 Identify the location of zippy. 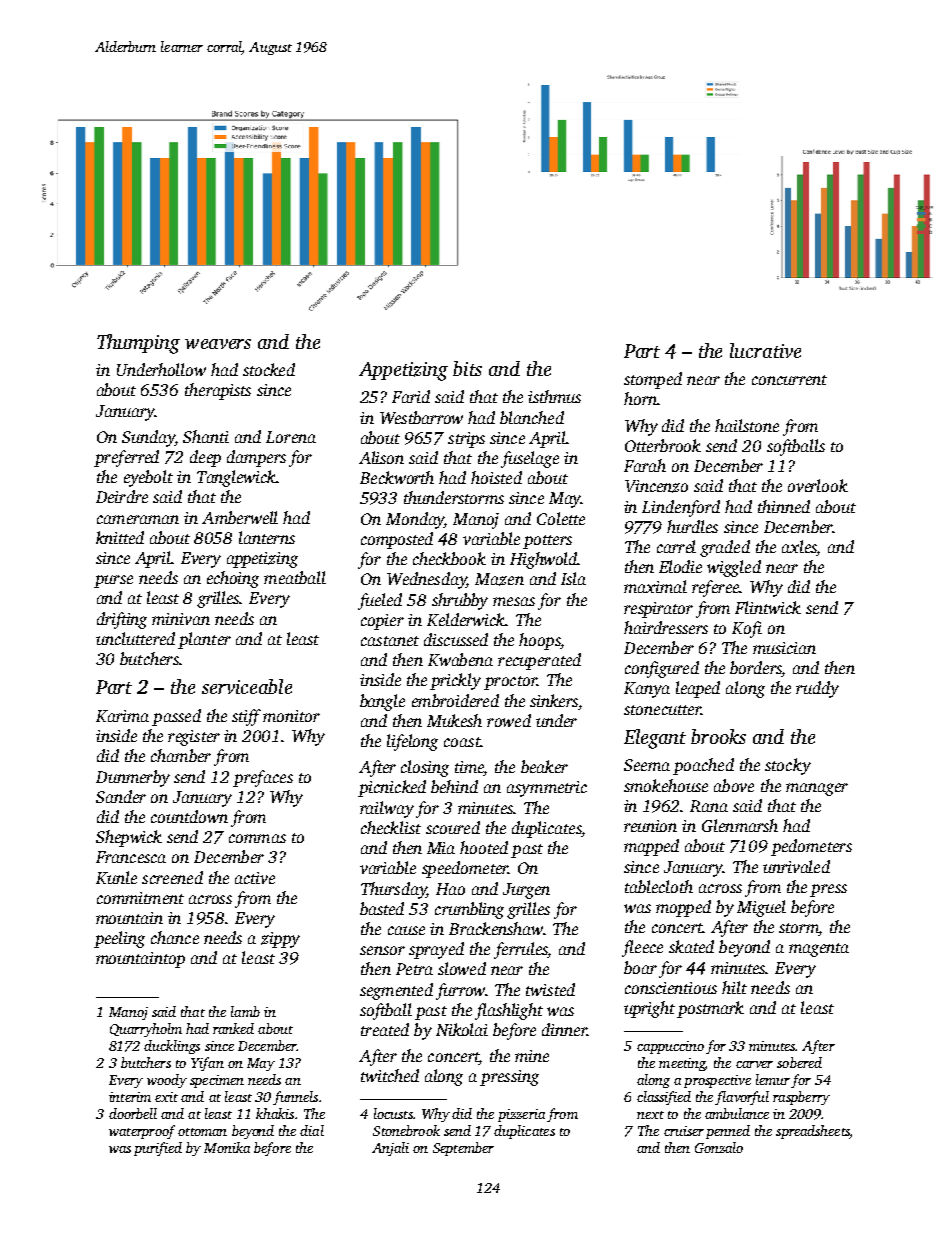
(280, 940).
